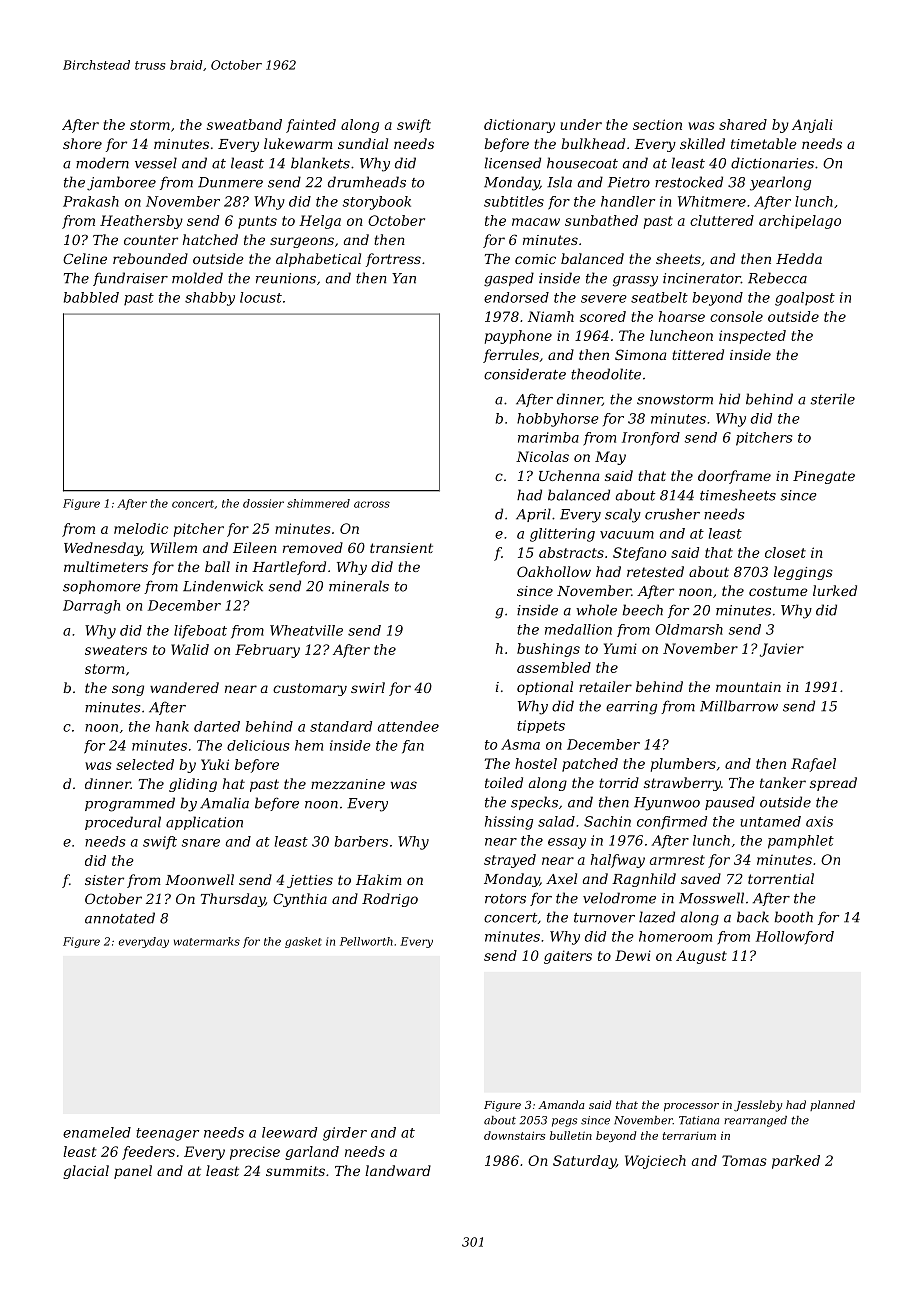 Image resolution: width=924 pixels, height=1314 pixels. What do you see at coordinates (800, 222) in the screenshot?
I see `archipelago` at bounding box center [800, 222].
